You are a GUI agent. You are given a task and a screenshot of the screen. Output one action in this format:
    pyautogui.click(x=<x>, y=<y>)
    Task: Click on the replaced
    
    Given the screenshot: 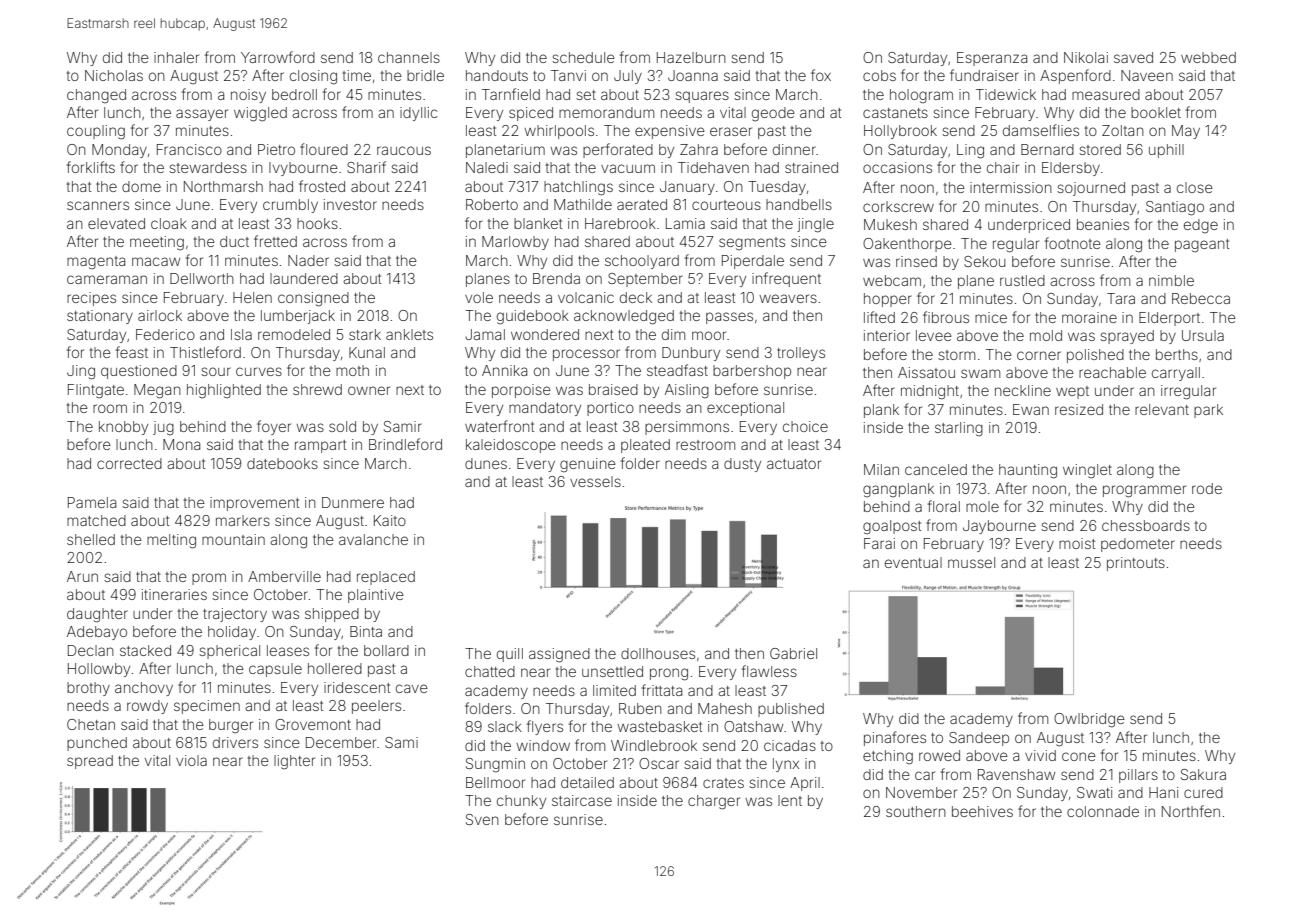 What is the action you would take?
    pyautogui.click(x=386, y=578)
